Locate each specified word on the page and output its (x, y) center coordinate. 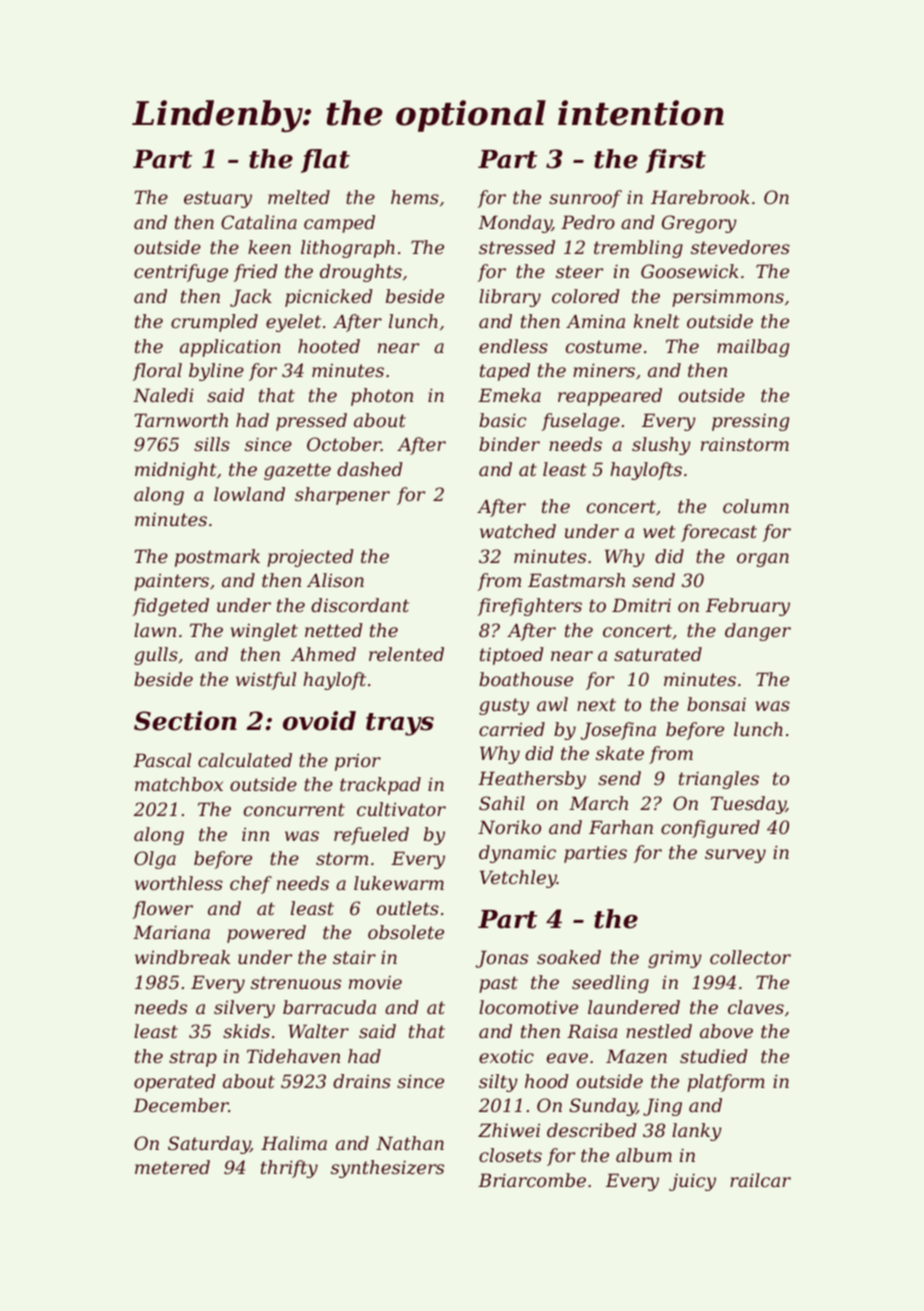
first (676, 161)
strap (193, 1058)
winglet (264, 632)
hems (415, 197)
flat (325, 161)
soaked (569, 957)
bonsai (716, 704)
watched (518, 531)
